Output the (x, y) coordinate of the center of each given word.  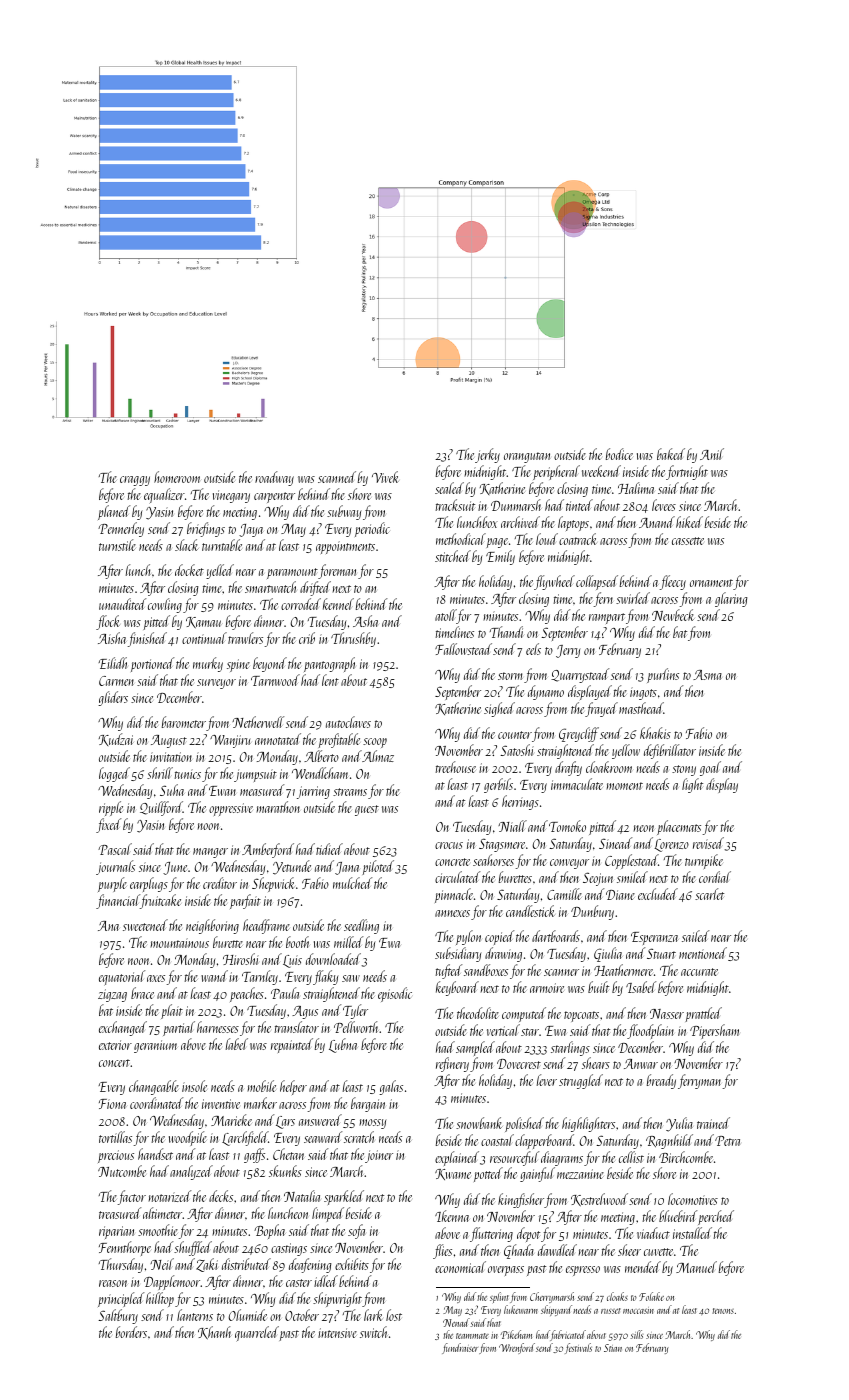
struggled (581, 1081)
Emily (500, 557)
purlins (663, 675)
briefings (206, 529)
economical (460, 1267)
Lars (285, 1122)
